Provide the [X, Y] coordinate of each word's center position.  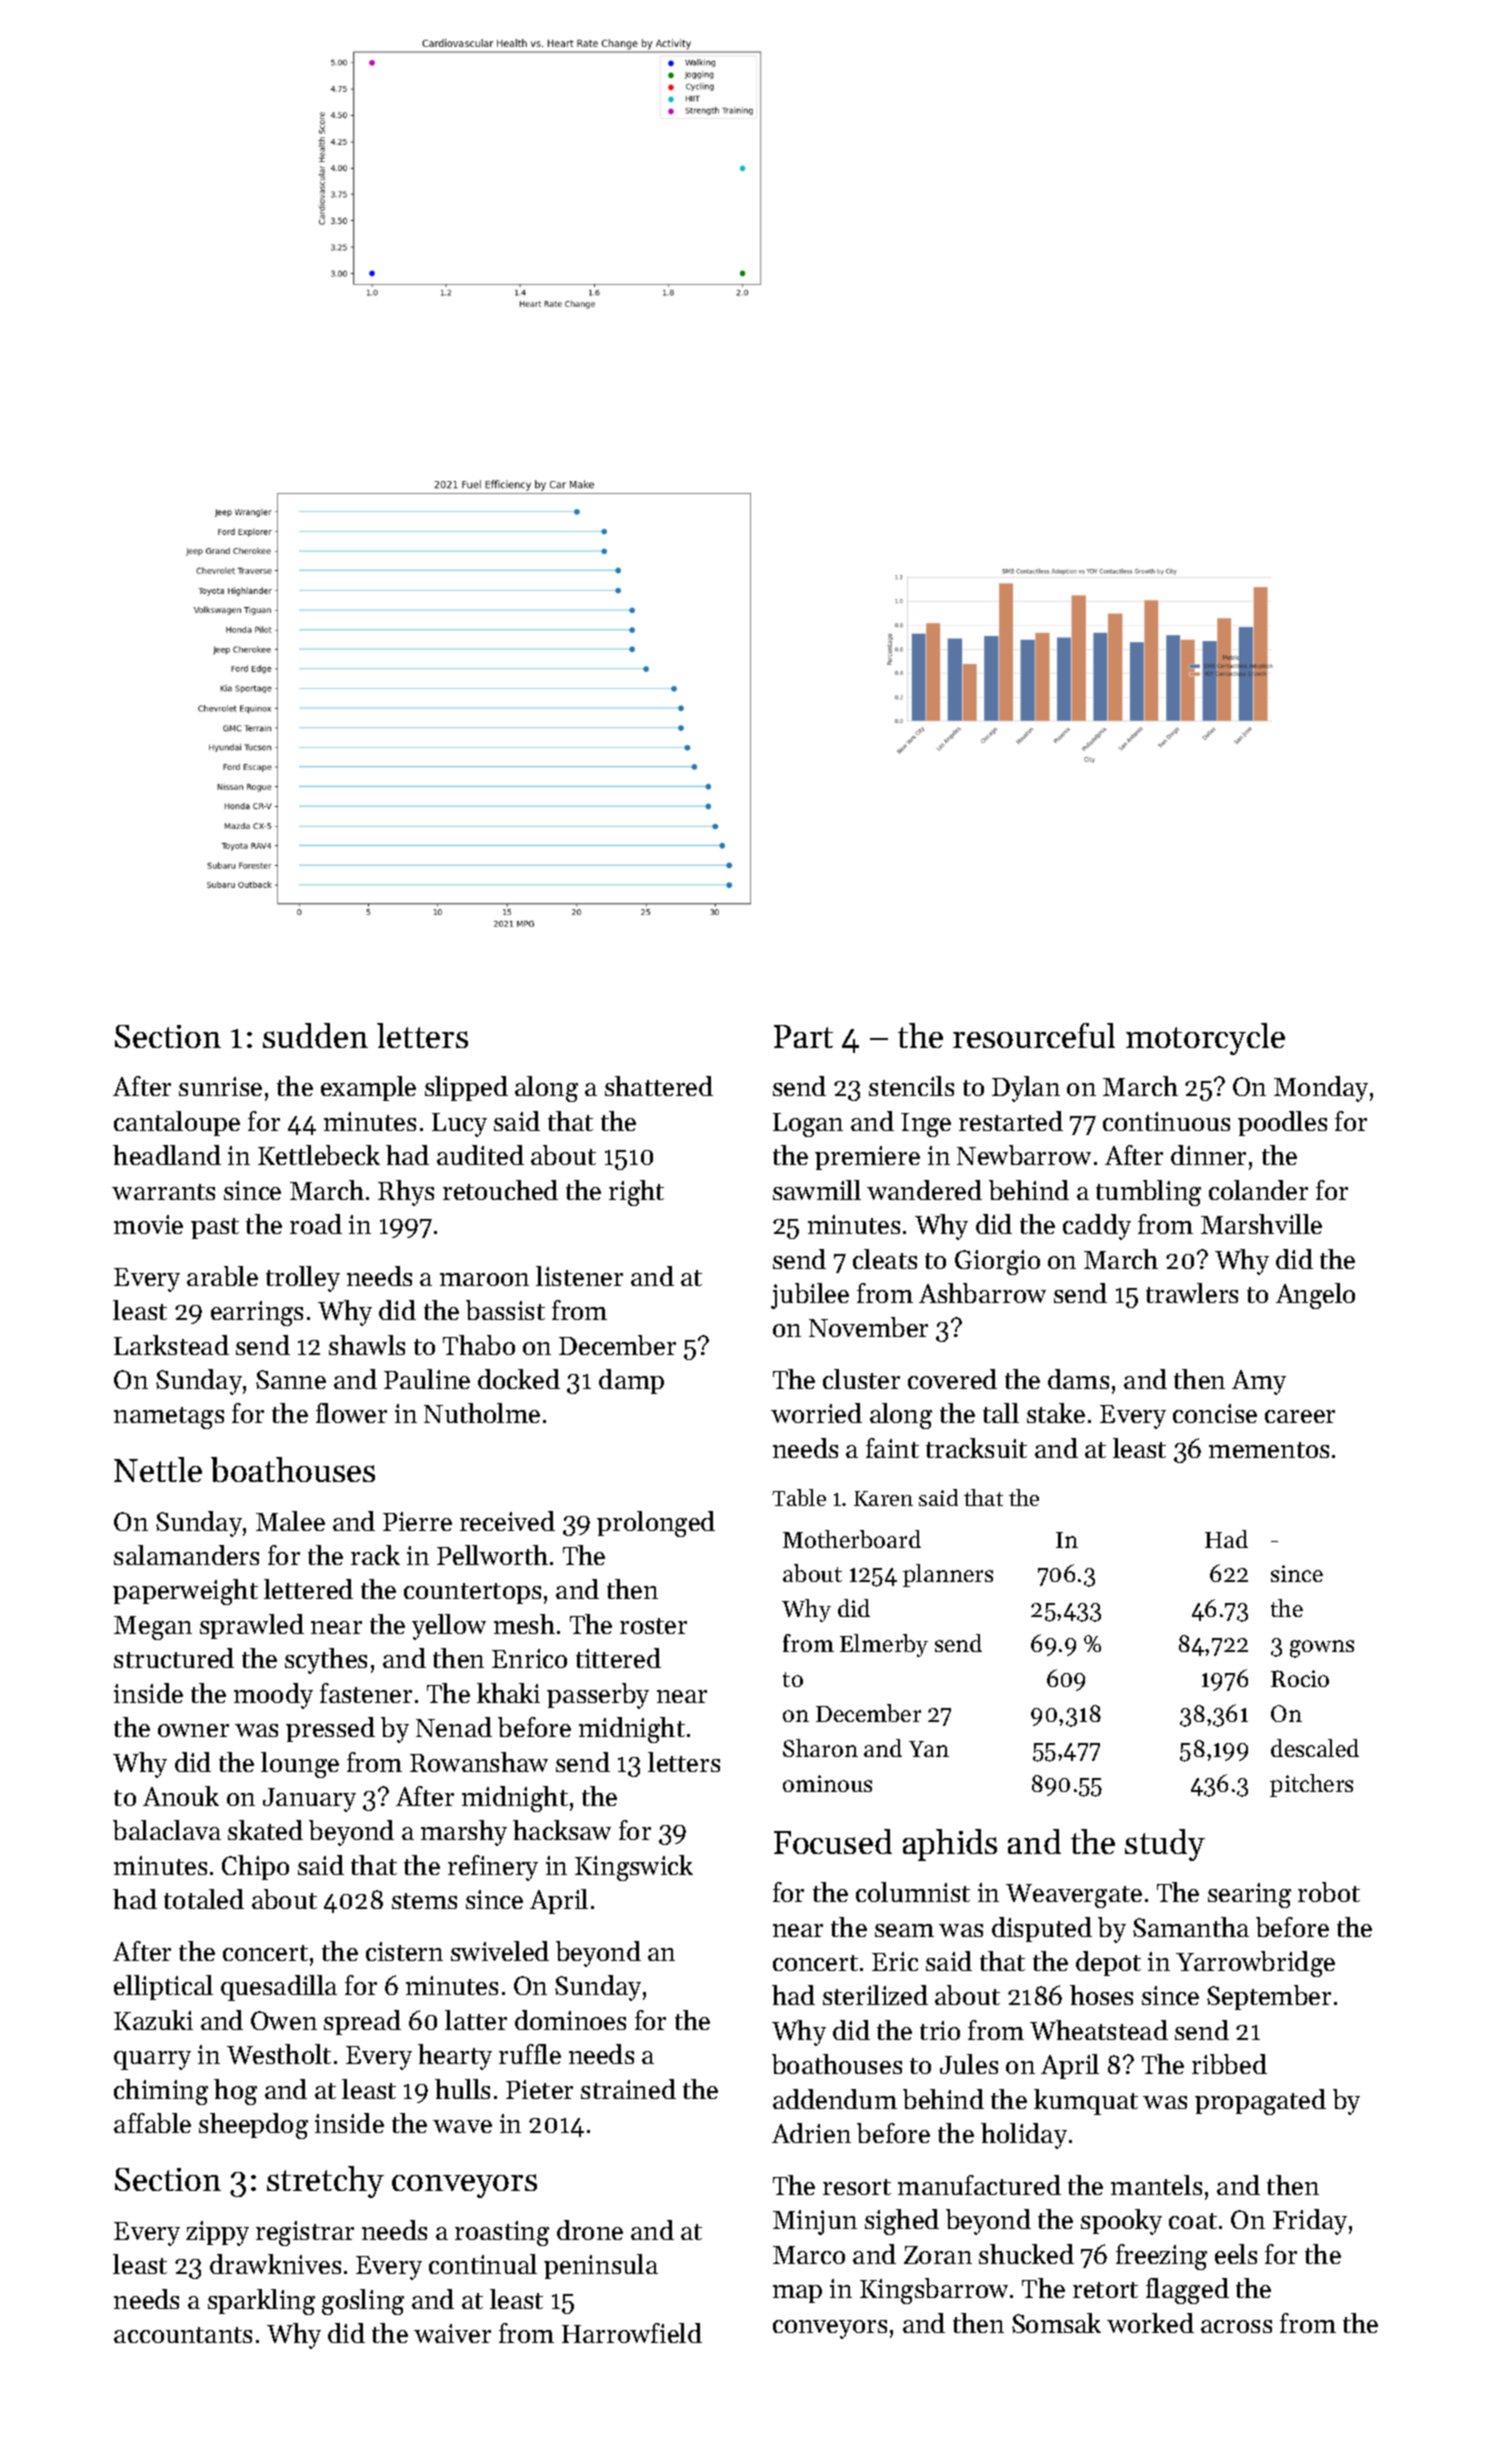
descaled [1315, 1748]
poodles [1282, 1123]
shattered [659, 1086]
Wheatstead [1099, 2030]
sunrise [220, 1086]
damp [631, 1381]
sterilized [875, 1995]
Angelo [1315, 1296]
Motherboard [852, 1539]
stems [424, 1901]
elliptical [163, 1987]
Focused [833, 1841]
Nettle [158, 1469]
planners [948, 1575]
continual [483, 2264]
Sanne [291, 1379]
